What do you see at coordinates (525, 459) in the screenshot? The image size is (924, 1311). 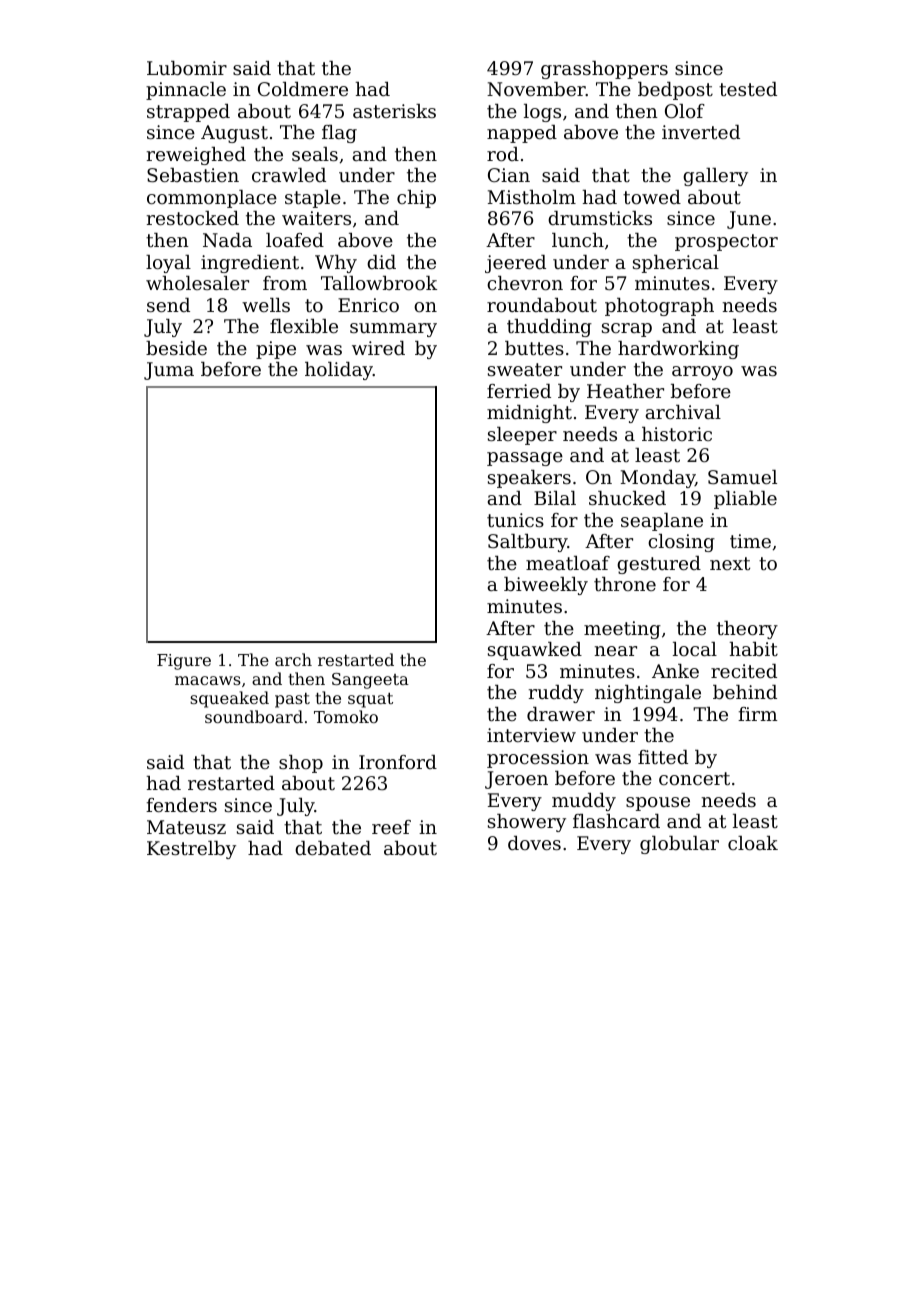 I see `passage` at bounding box center [525, 459].
